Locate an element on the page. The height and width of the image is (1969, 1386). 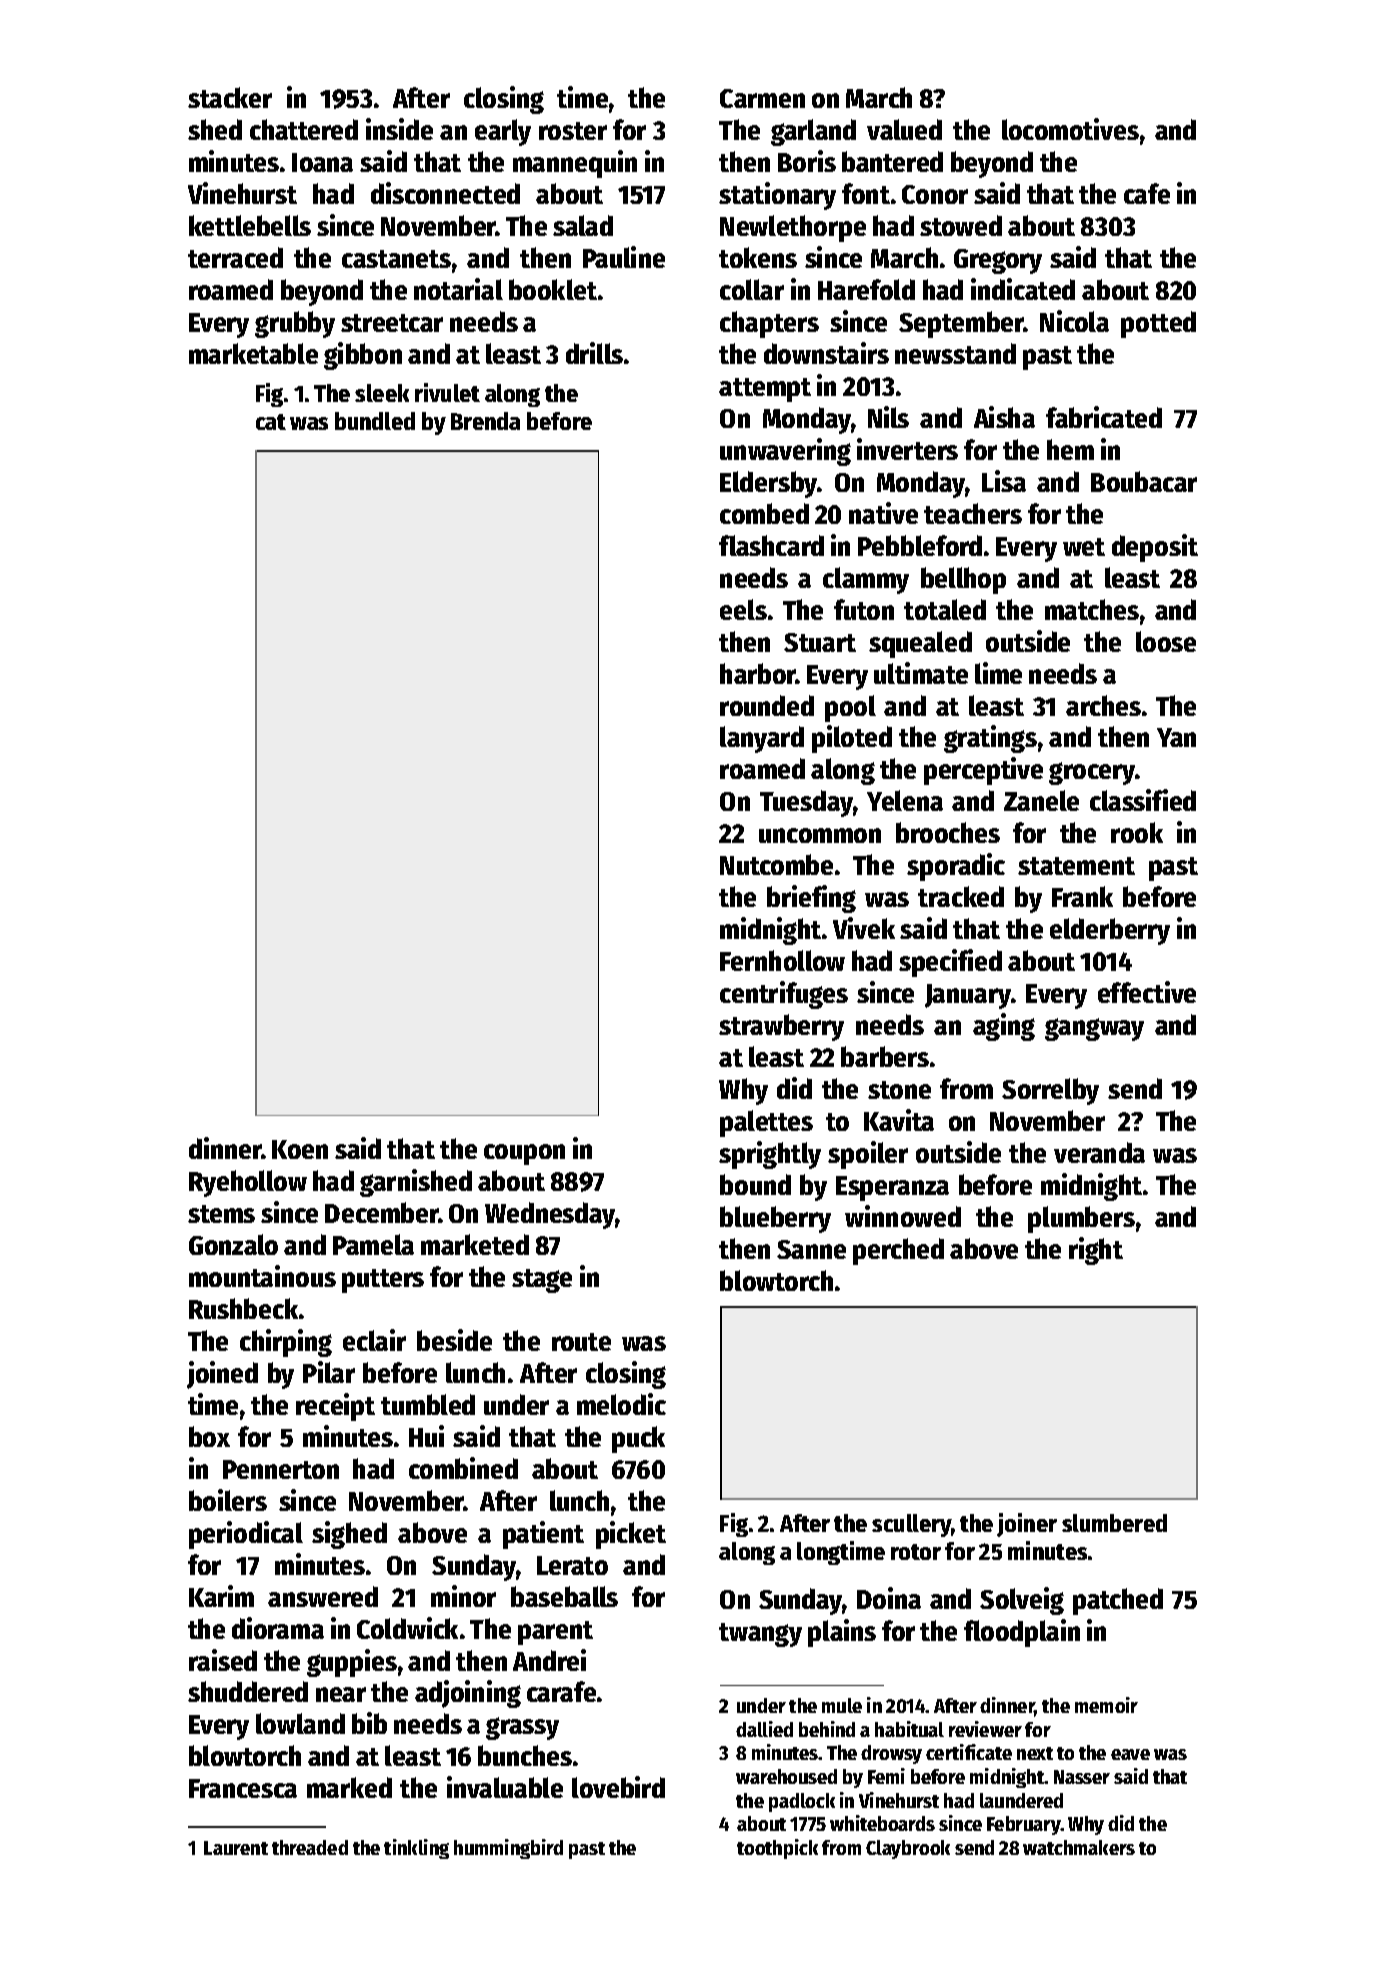
Newlethorpe is located at coordinates (793, 228).
